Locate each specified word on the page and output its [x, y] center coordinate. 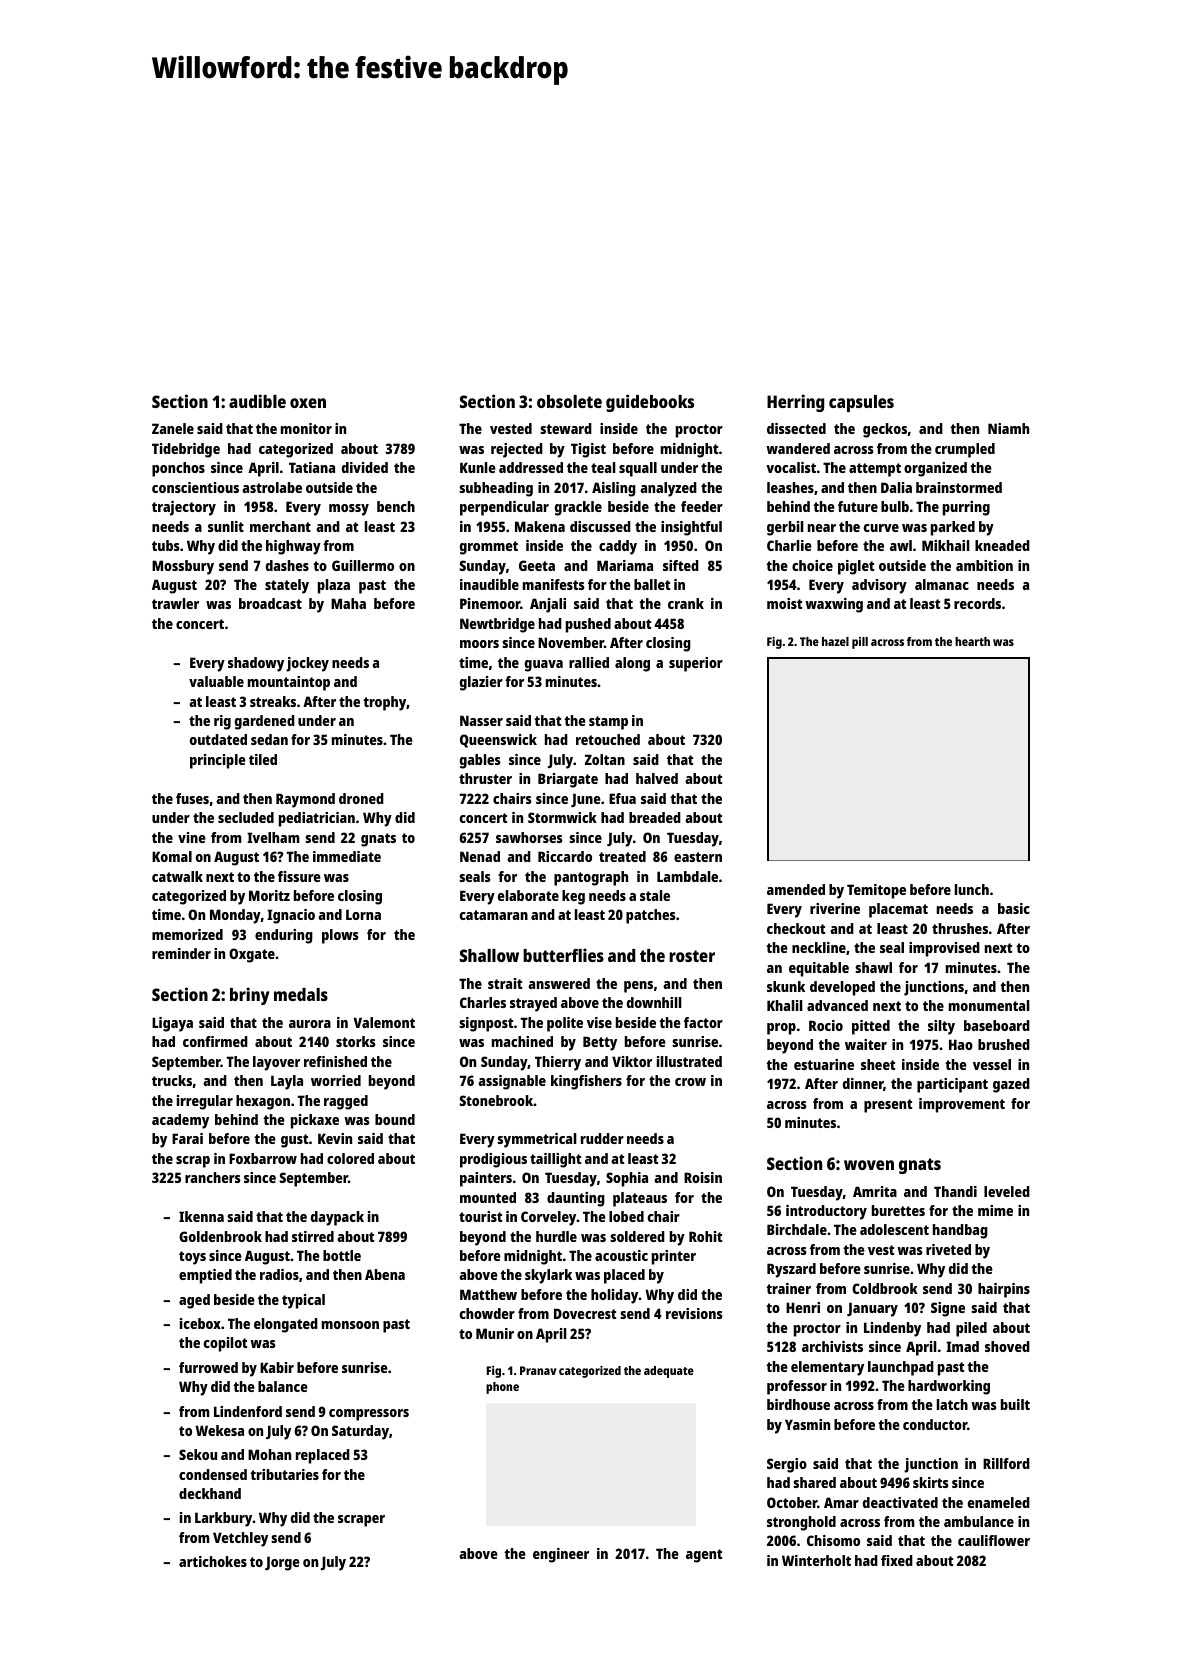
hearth [972, 641]
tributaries [284, 1474]
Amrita [875, 1191]
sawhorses [529, 837]
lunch [972, 889]
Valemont [384, 1022]
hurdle [556, 1236]
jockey [307, 664]
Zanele [173, 428]
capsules [861, 403]
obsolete [569, 401]
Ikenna [201, 1216]
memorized [187, 934]
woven [869, 1165]
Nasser [481, 720]
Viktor [632, 1061]
